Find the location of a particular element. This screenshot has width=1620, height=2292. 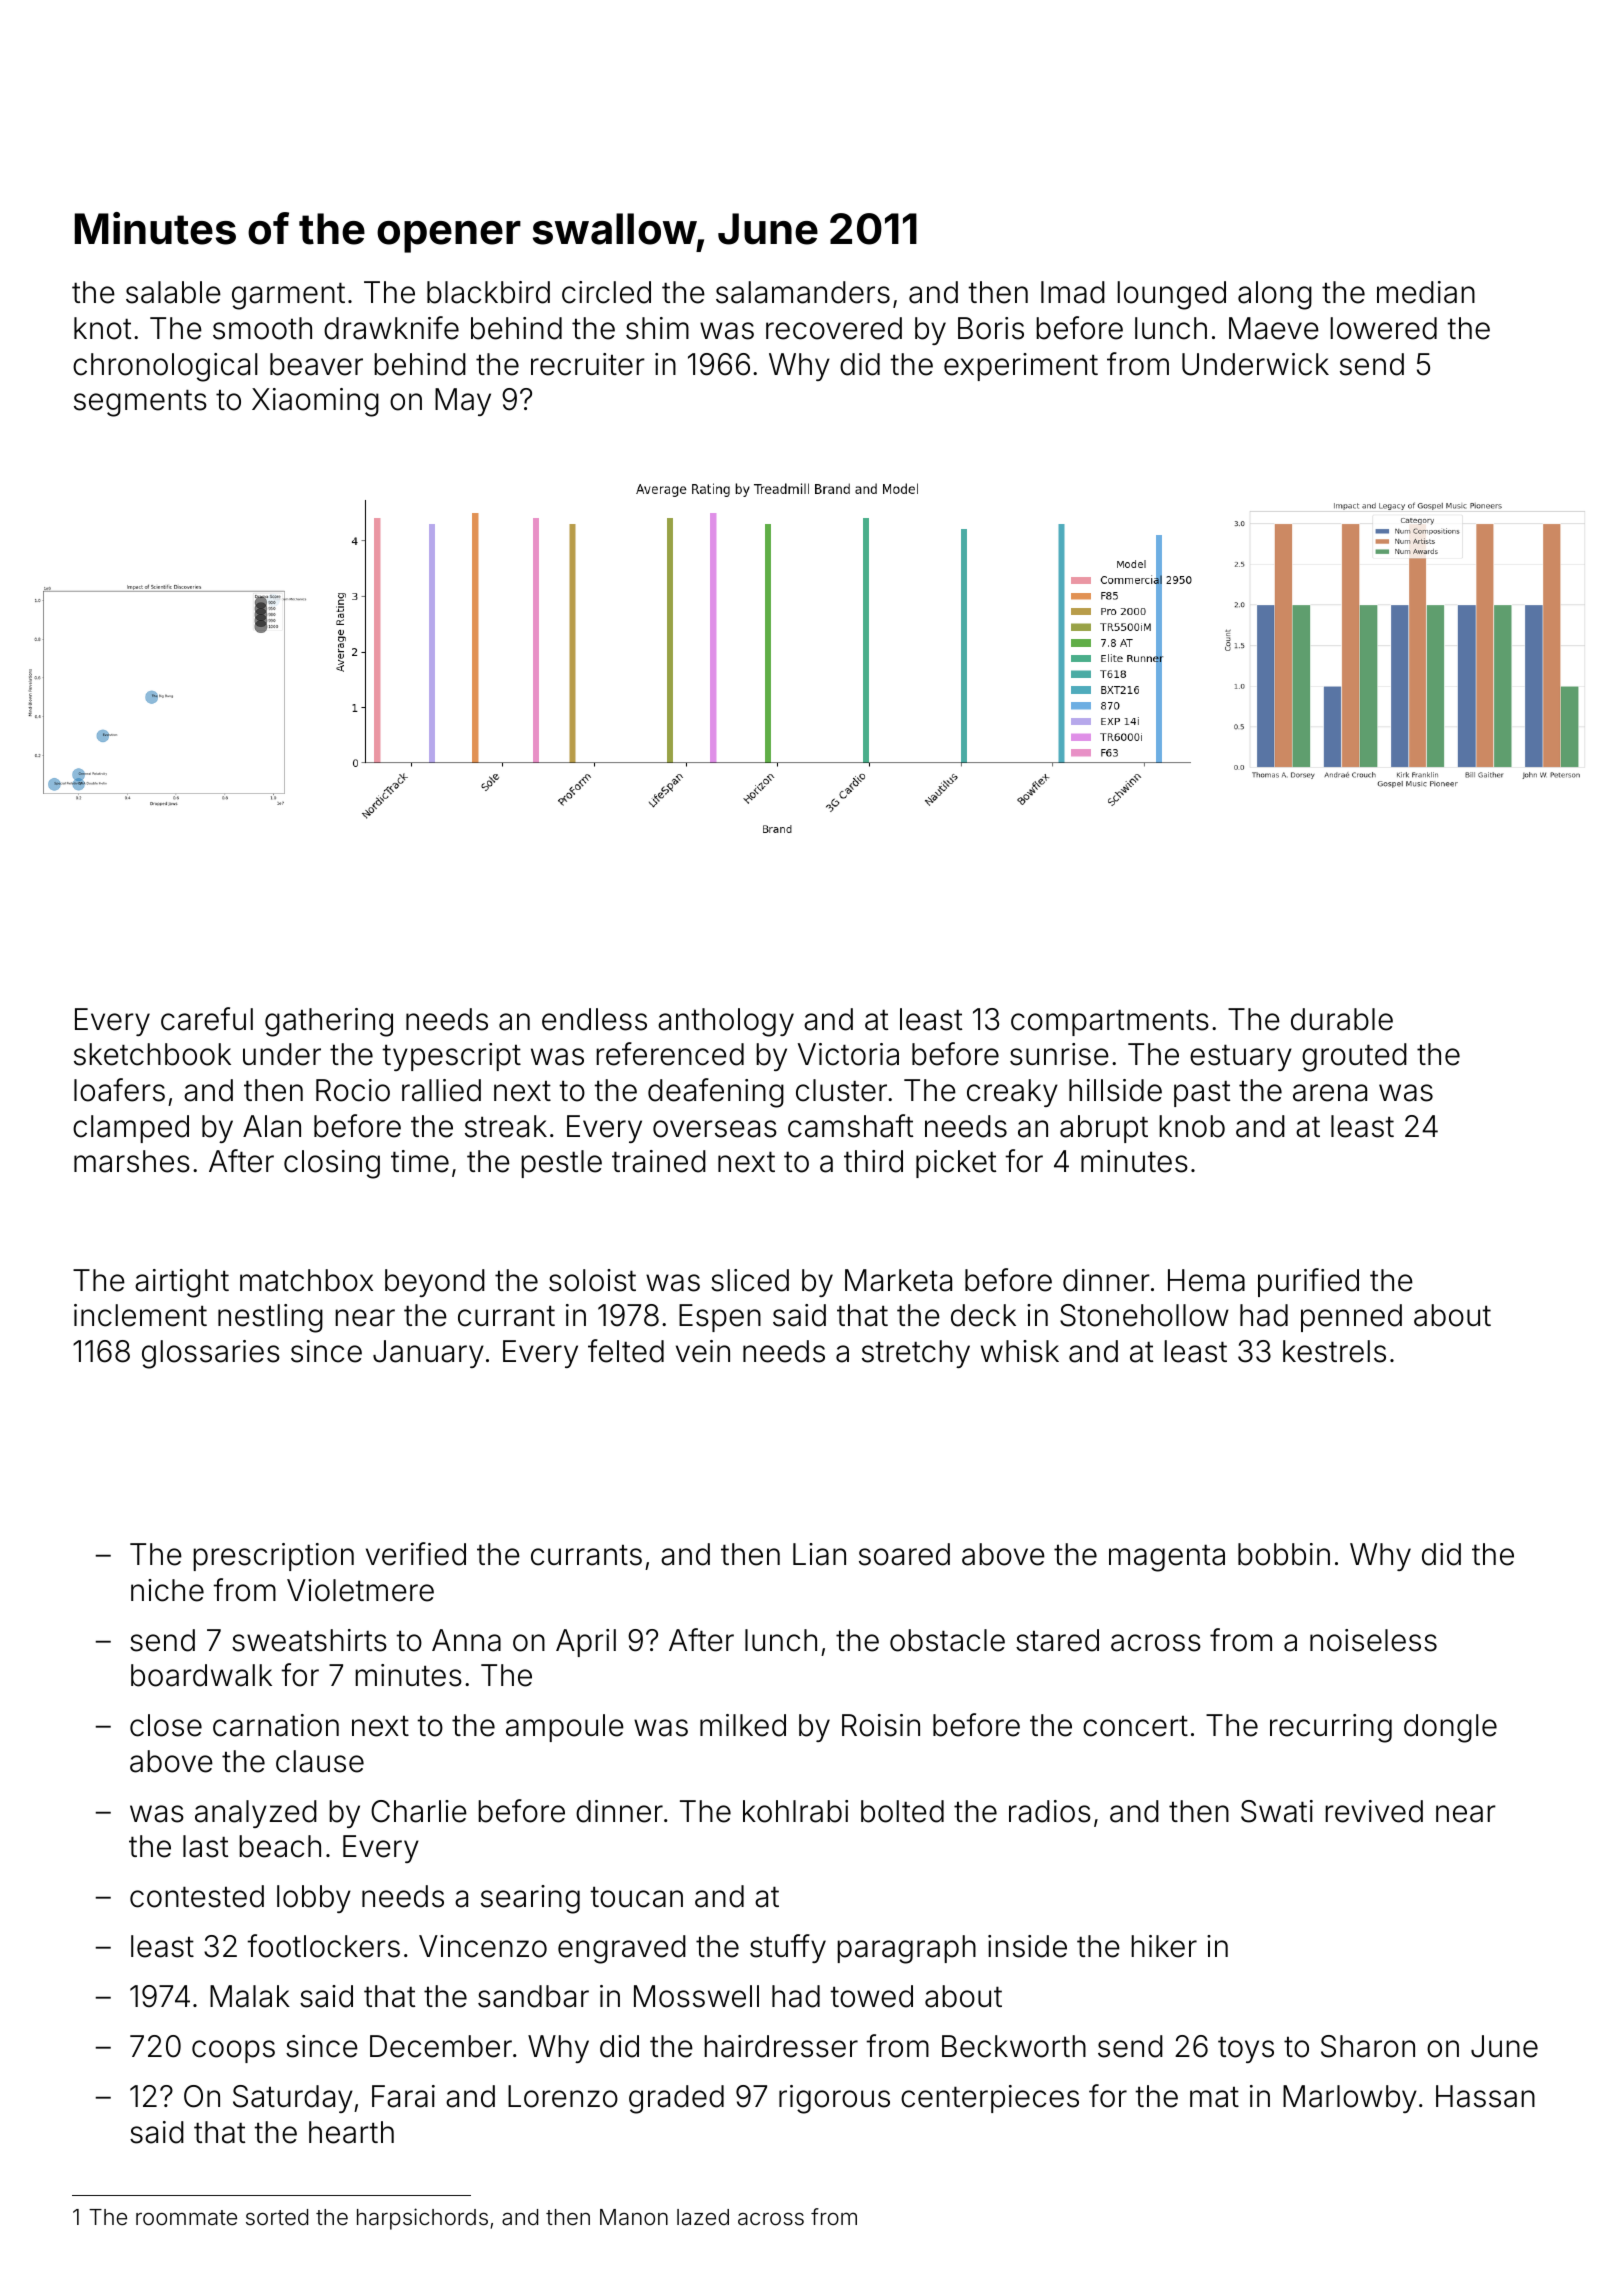

penned is located at coordinates (1351, 1318).
